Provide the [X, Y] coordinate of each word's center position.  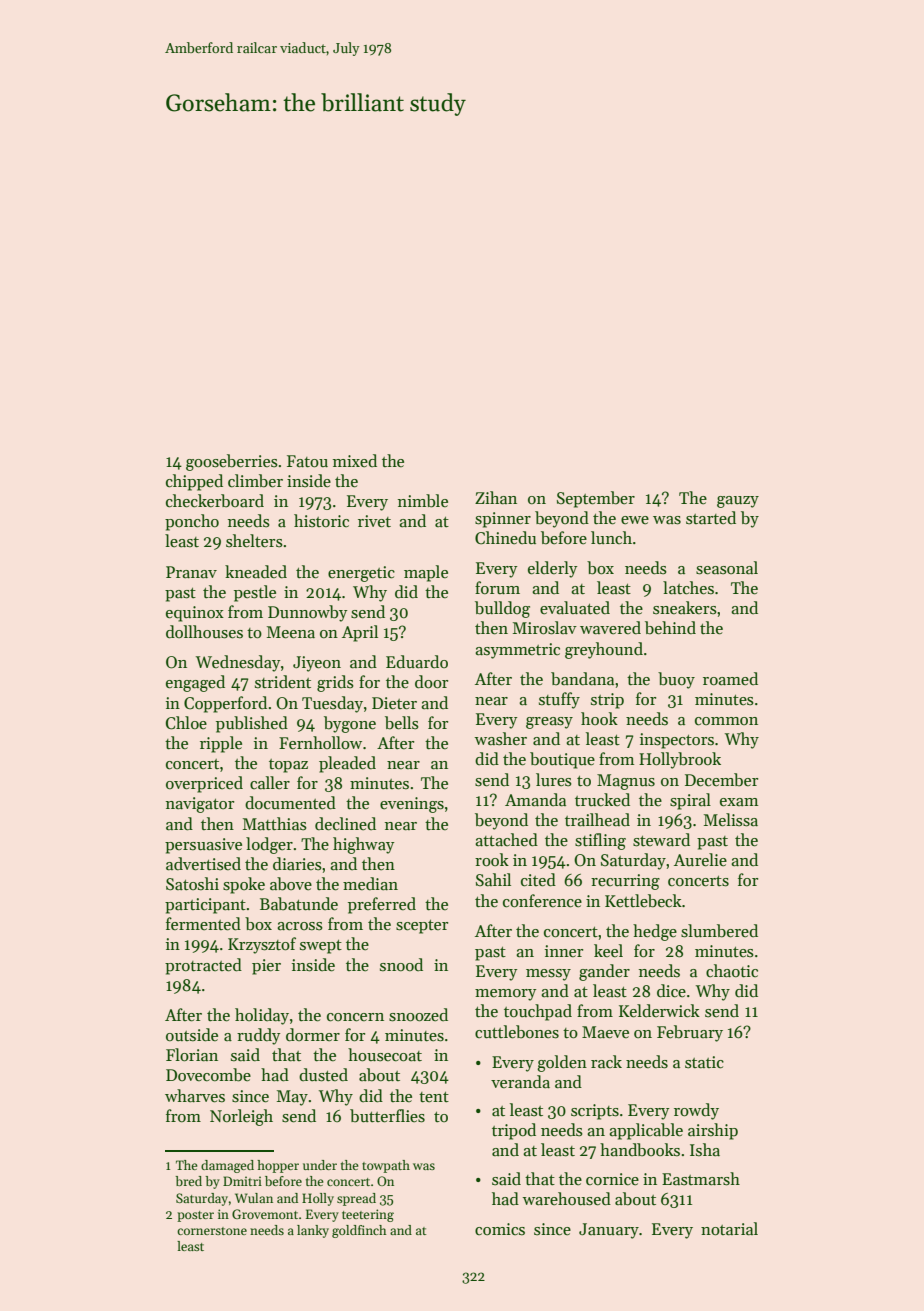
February [690, 1033]
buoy [676, 680]
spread [356, 1199]
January [609, 1231]
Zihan [496, 498]
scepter [422, 927]
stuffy [559, 700]
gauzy [738, 502]
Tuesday [332, 704]
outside [192, 1035]
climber [255, 481]
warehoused [567, 1199]
